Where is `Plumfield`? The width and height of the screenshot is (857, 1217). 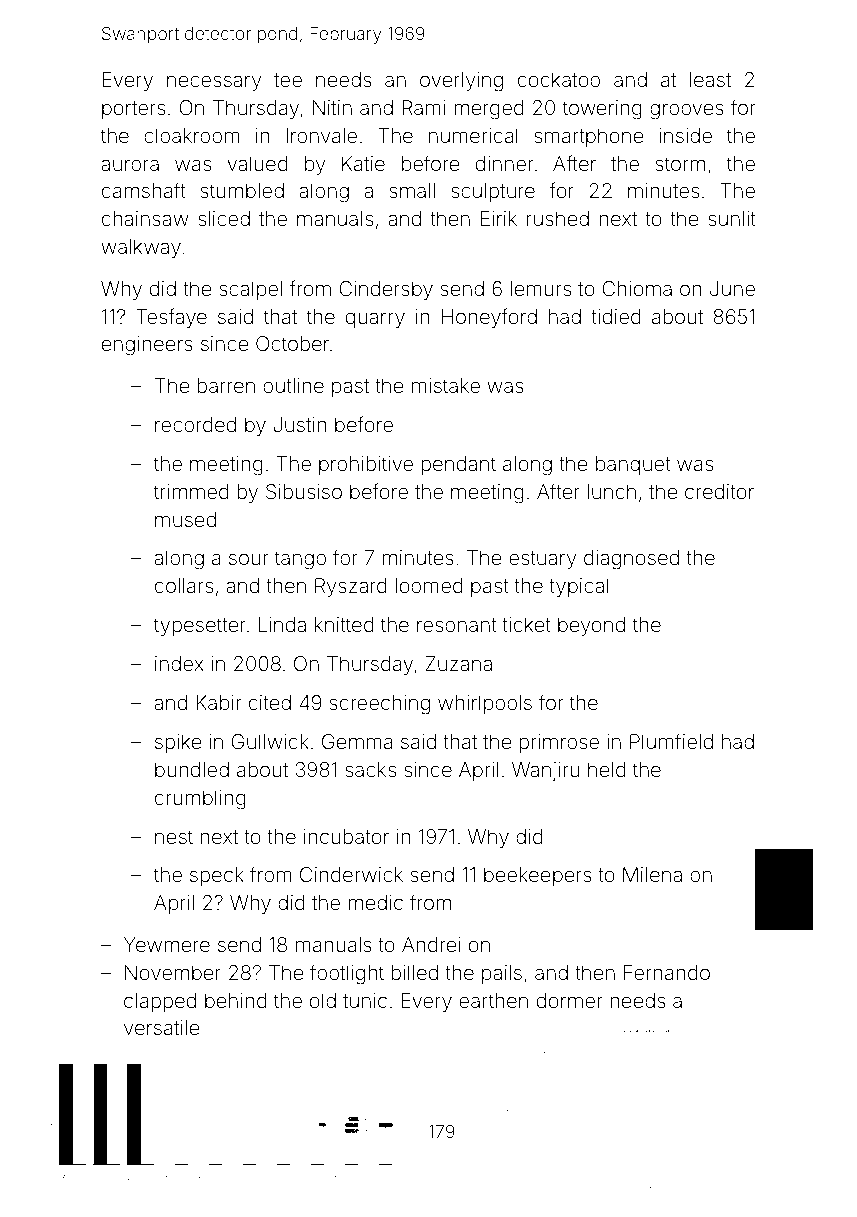
Plumfield is located at coordinates (671, 741).
